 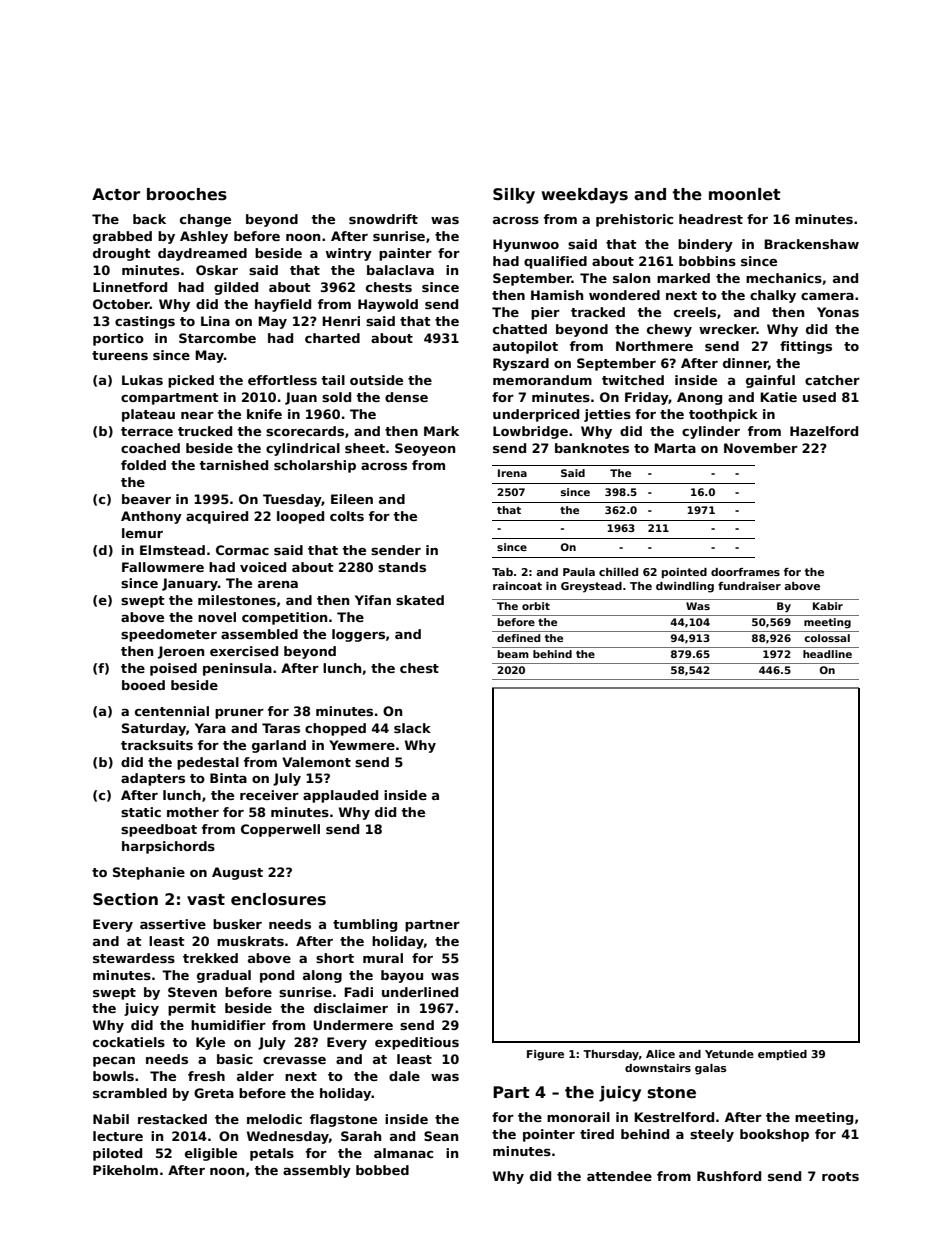 What do you see at coordinates (358, 635) in the screenshot?
I see `loggers` at bounding box center [358, 635].
